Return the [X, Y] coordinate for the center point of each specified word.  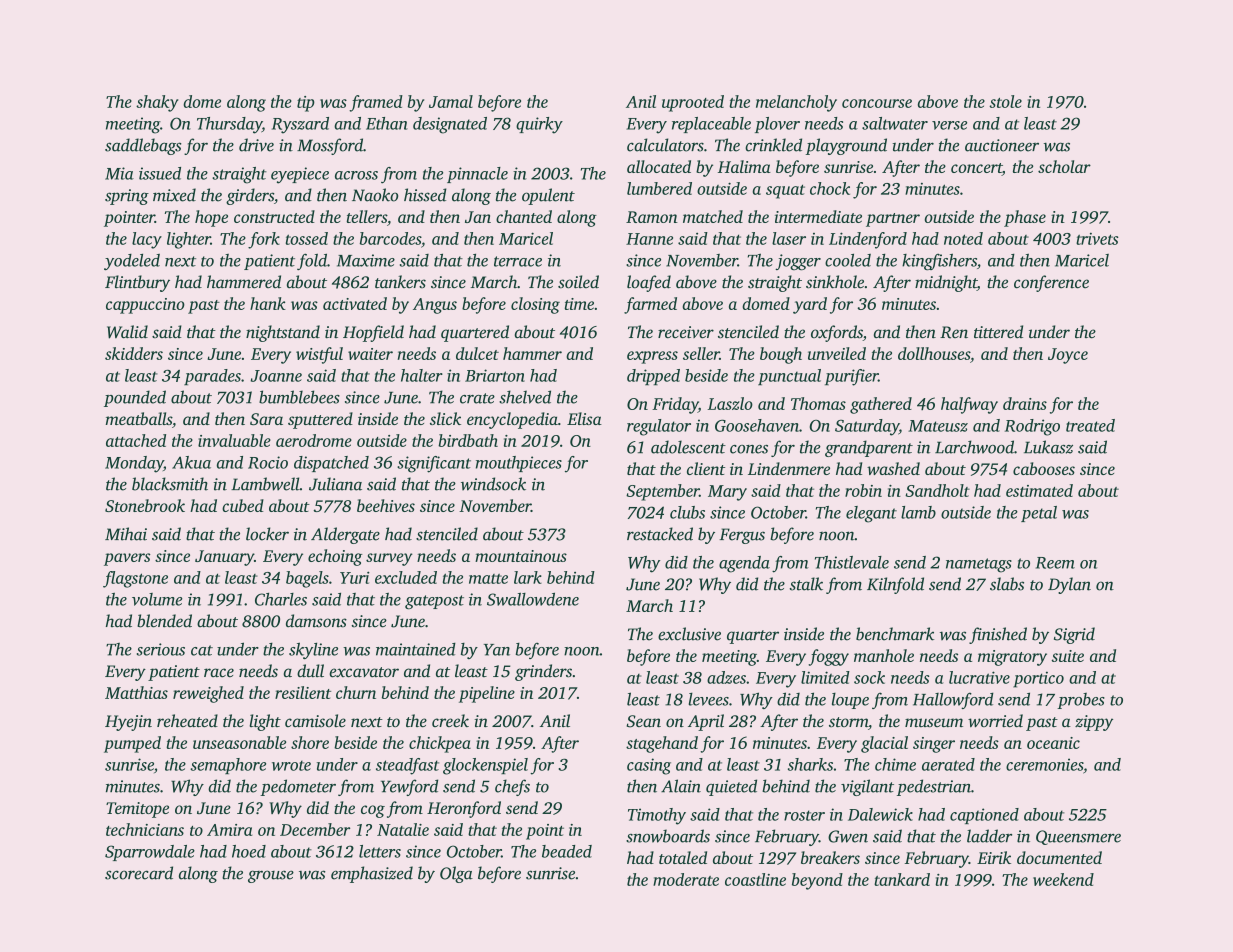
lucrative [979, 677]
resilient [303, 692]
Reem [1055, 563]
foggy [828, 657]
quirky [539, 125]
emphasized [372, 874]
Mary [727, 493]
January [224, 558]
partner [893, 220]
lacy [147, 240]
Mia [119, 173]
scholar [1064, 166]
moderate [686, 879]
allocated [659, 166]
